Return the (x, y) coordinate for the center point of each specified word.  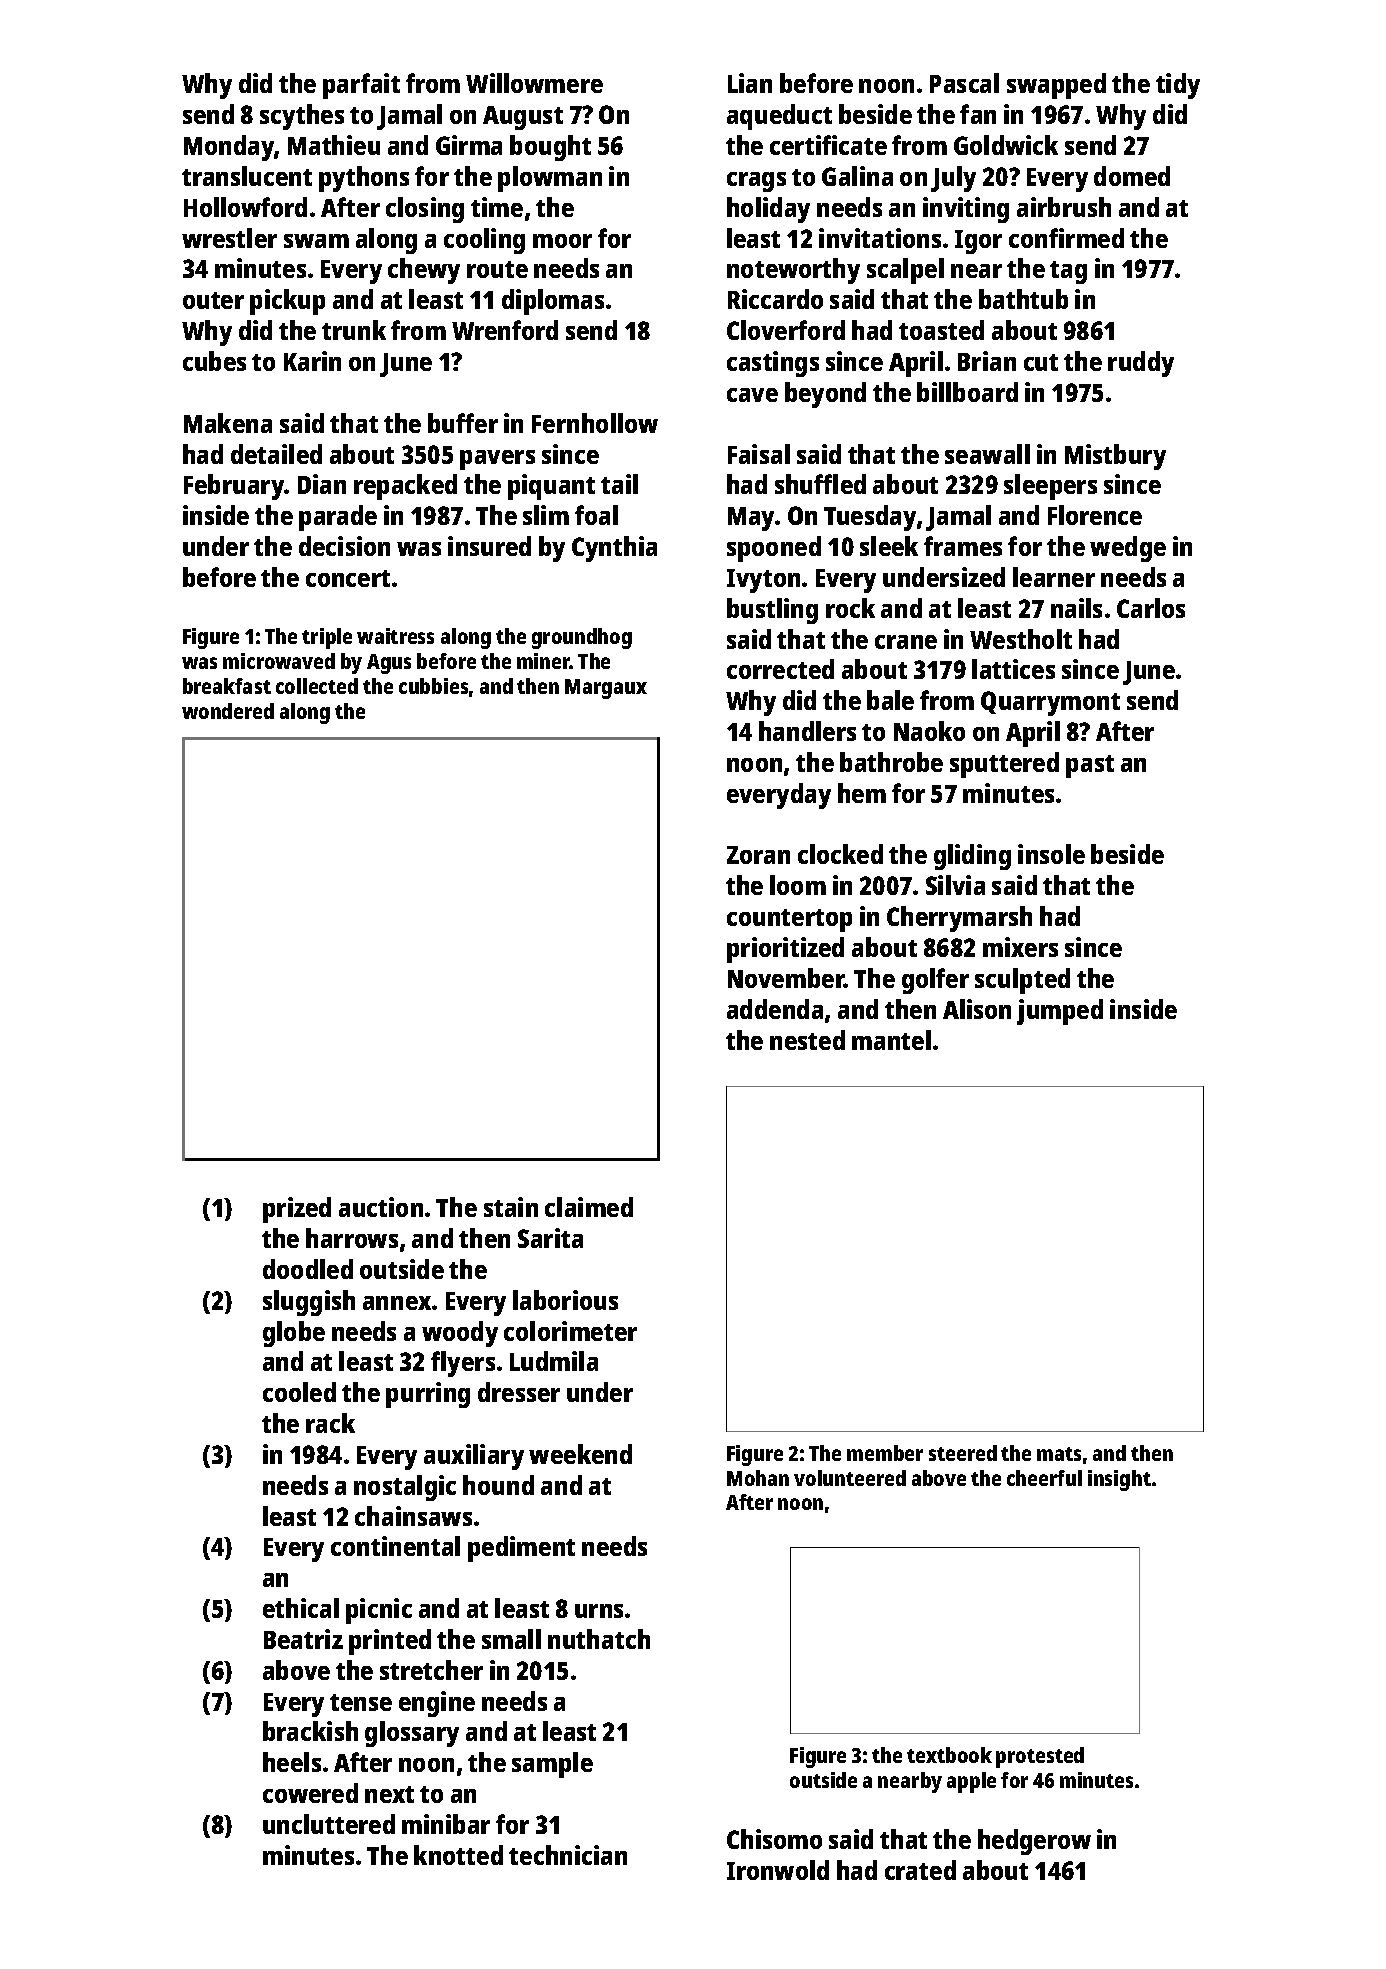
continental (395, 1546)
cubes (214, 361)
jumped (1060, 1012)
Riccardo (775, 299)
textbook (949, 1755)
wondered (228, 711)
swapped (1056, 86)
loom (798, 885)
